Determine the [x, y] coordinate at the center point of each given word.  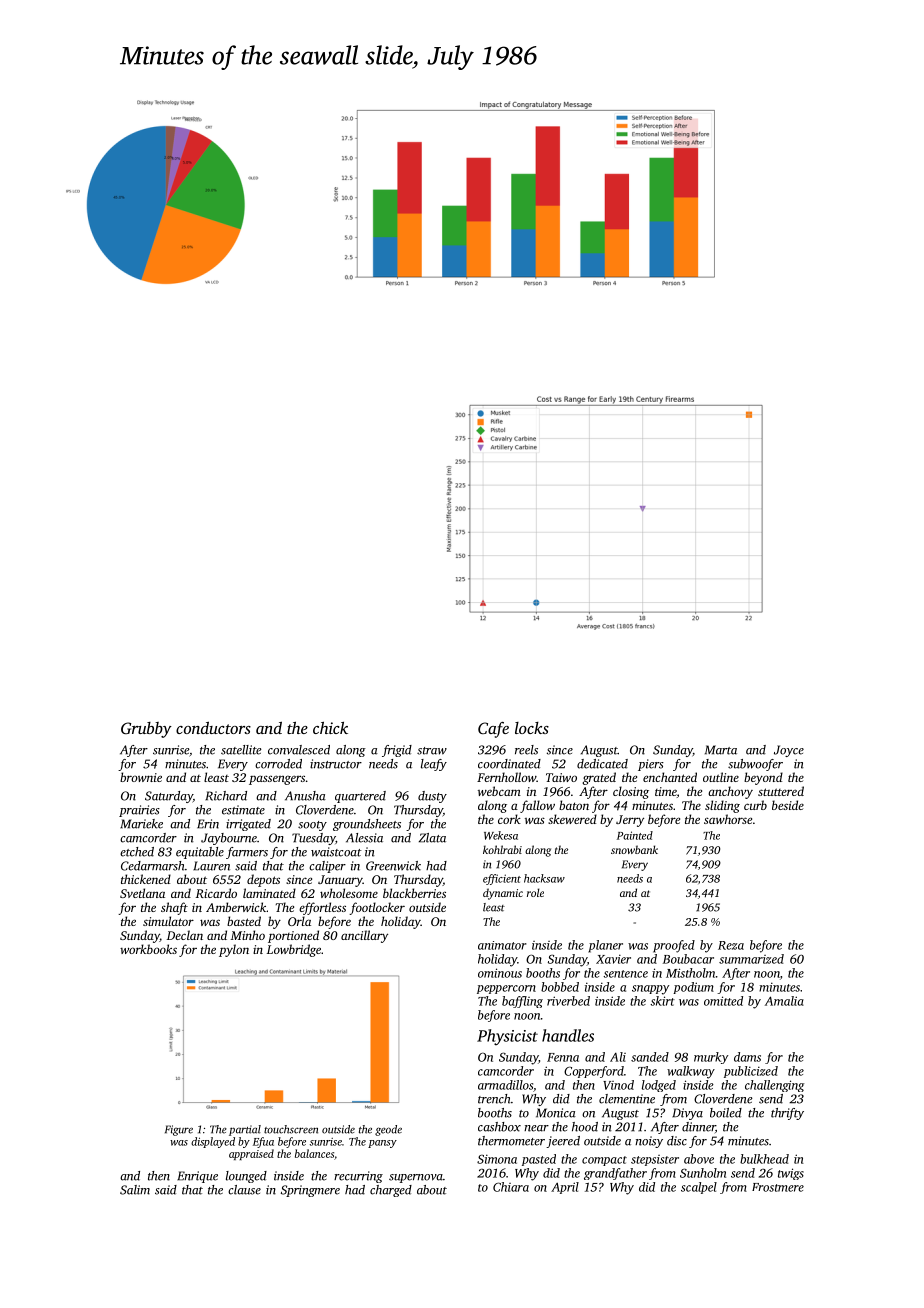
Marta [721, 750]
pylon [234, 950]
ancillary [364, 936]
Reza [731, 945]
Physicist [507, 1037]
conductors [213, 727]
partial [245, 1130]
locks [532, 728]
